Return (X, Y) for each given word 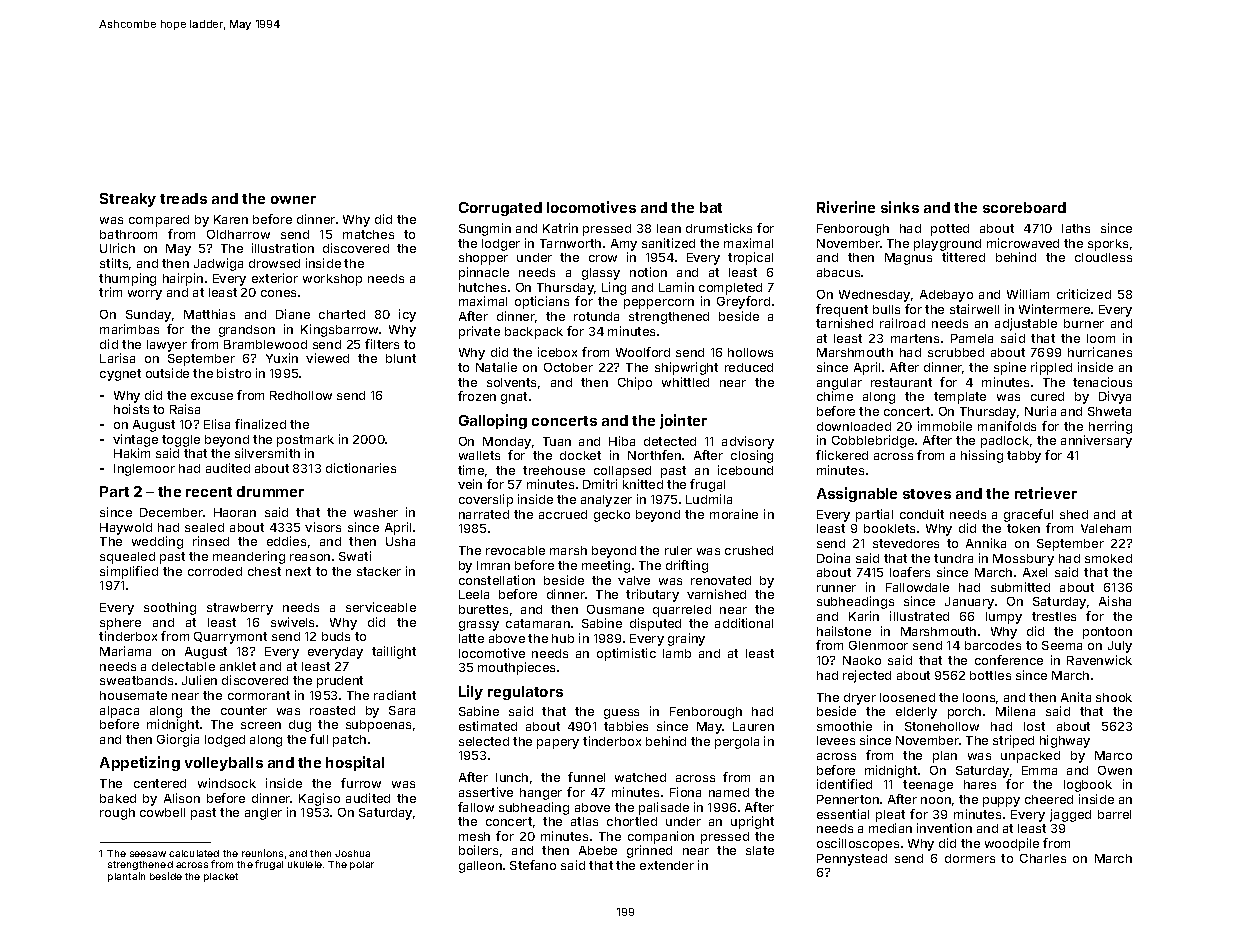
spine (1010, 368)
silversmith (267, 453)
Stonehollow (942, 726)
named (729, 792)
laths (1076, 228)
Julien (199, 680)
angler (263, 814)
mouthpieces (516, 668)
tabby (1024, 457)
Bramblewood (265, 344)
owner (293, 200)
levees (836, 740)
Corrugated (500, 209)
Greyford (743, 302)
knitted (643, 484)
